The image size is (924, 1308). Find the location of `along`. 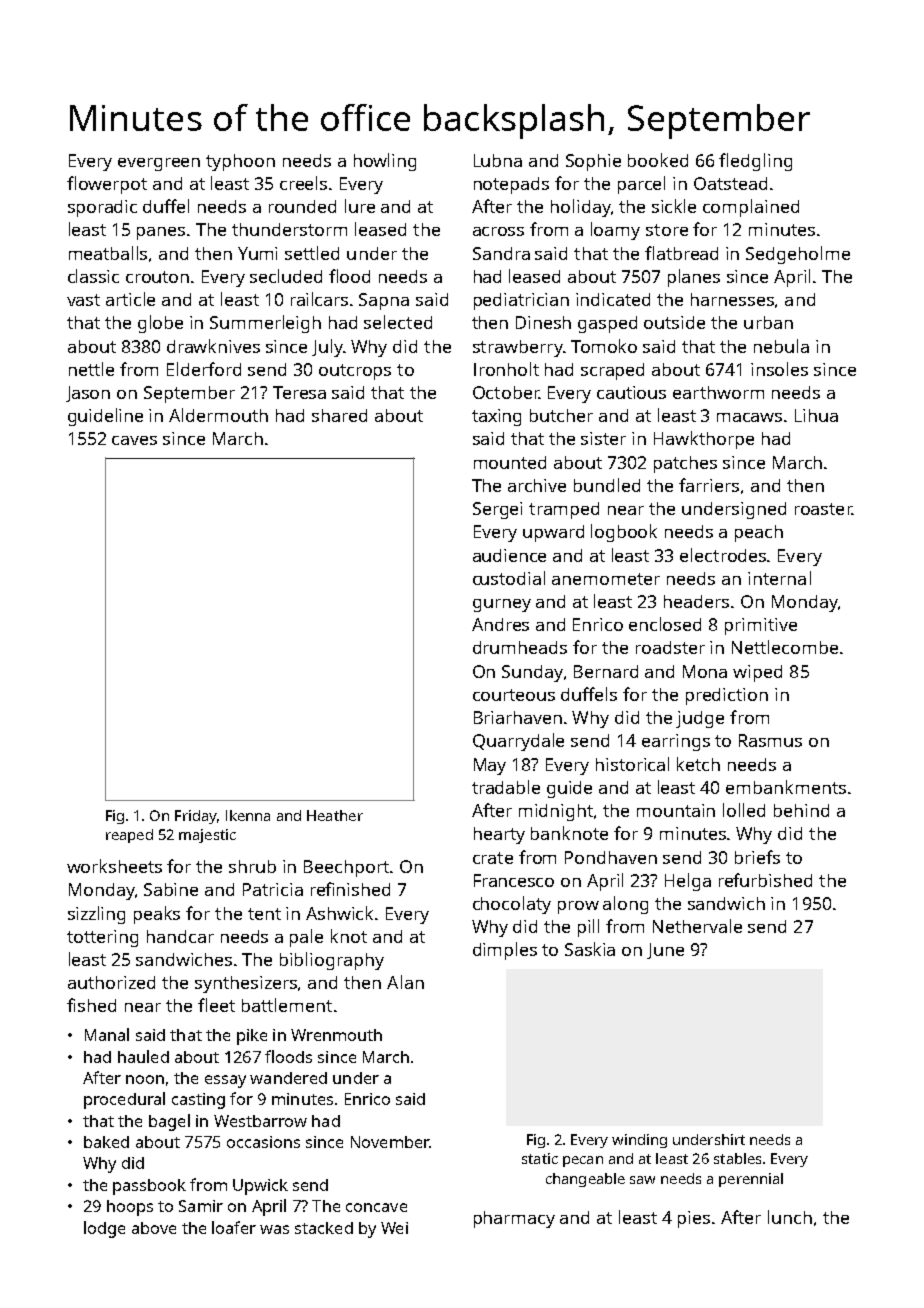

along is located at coordinates (625, 905).
